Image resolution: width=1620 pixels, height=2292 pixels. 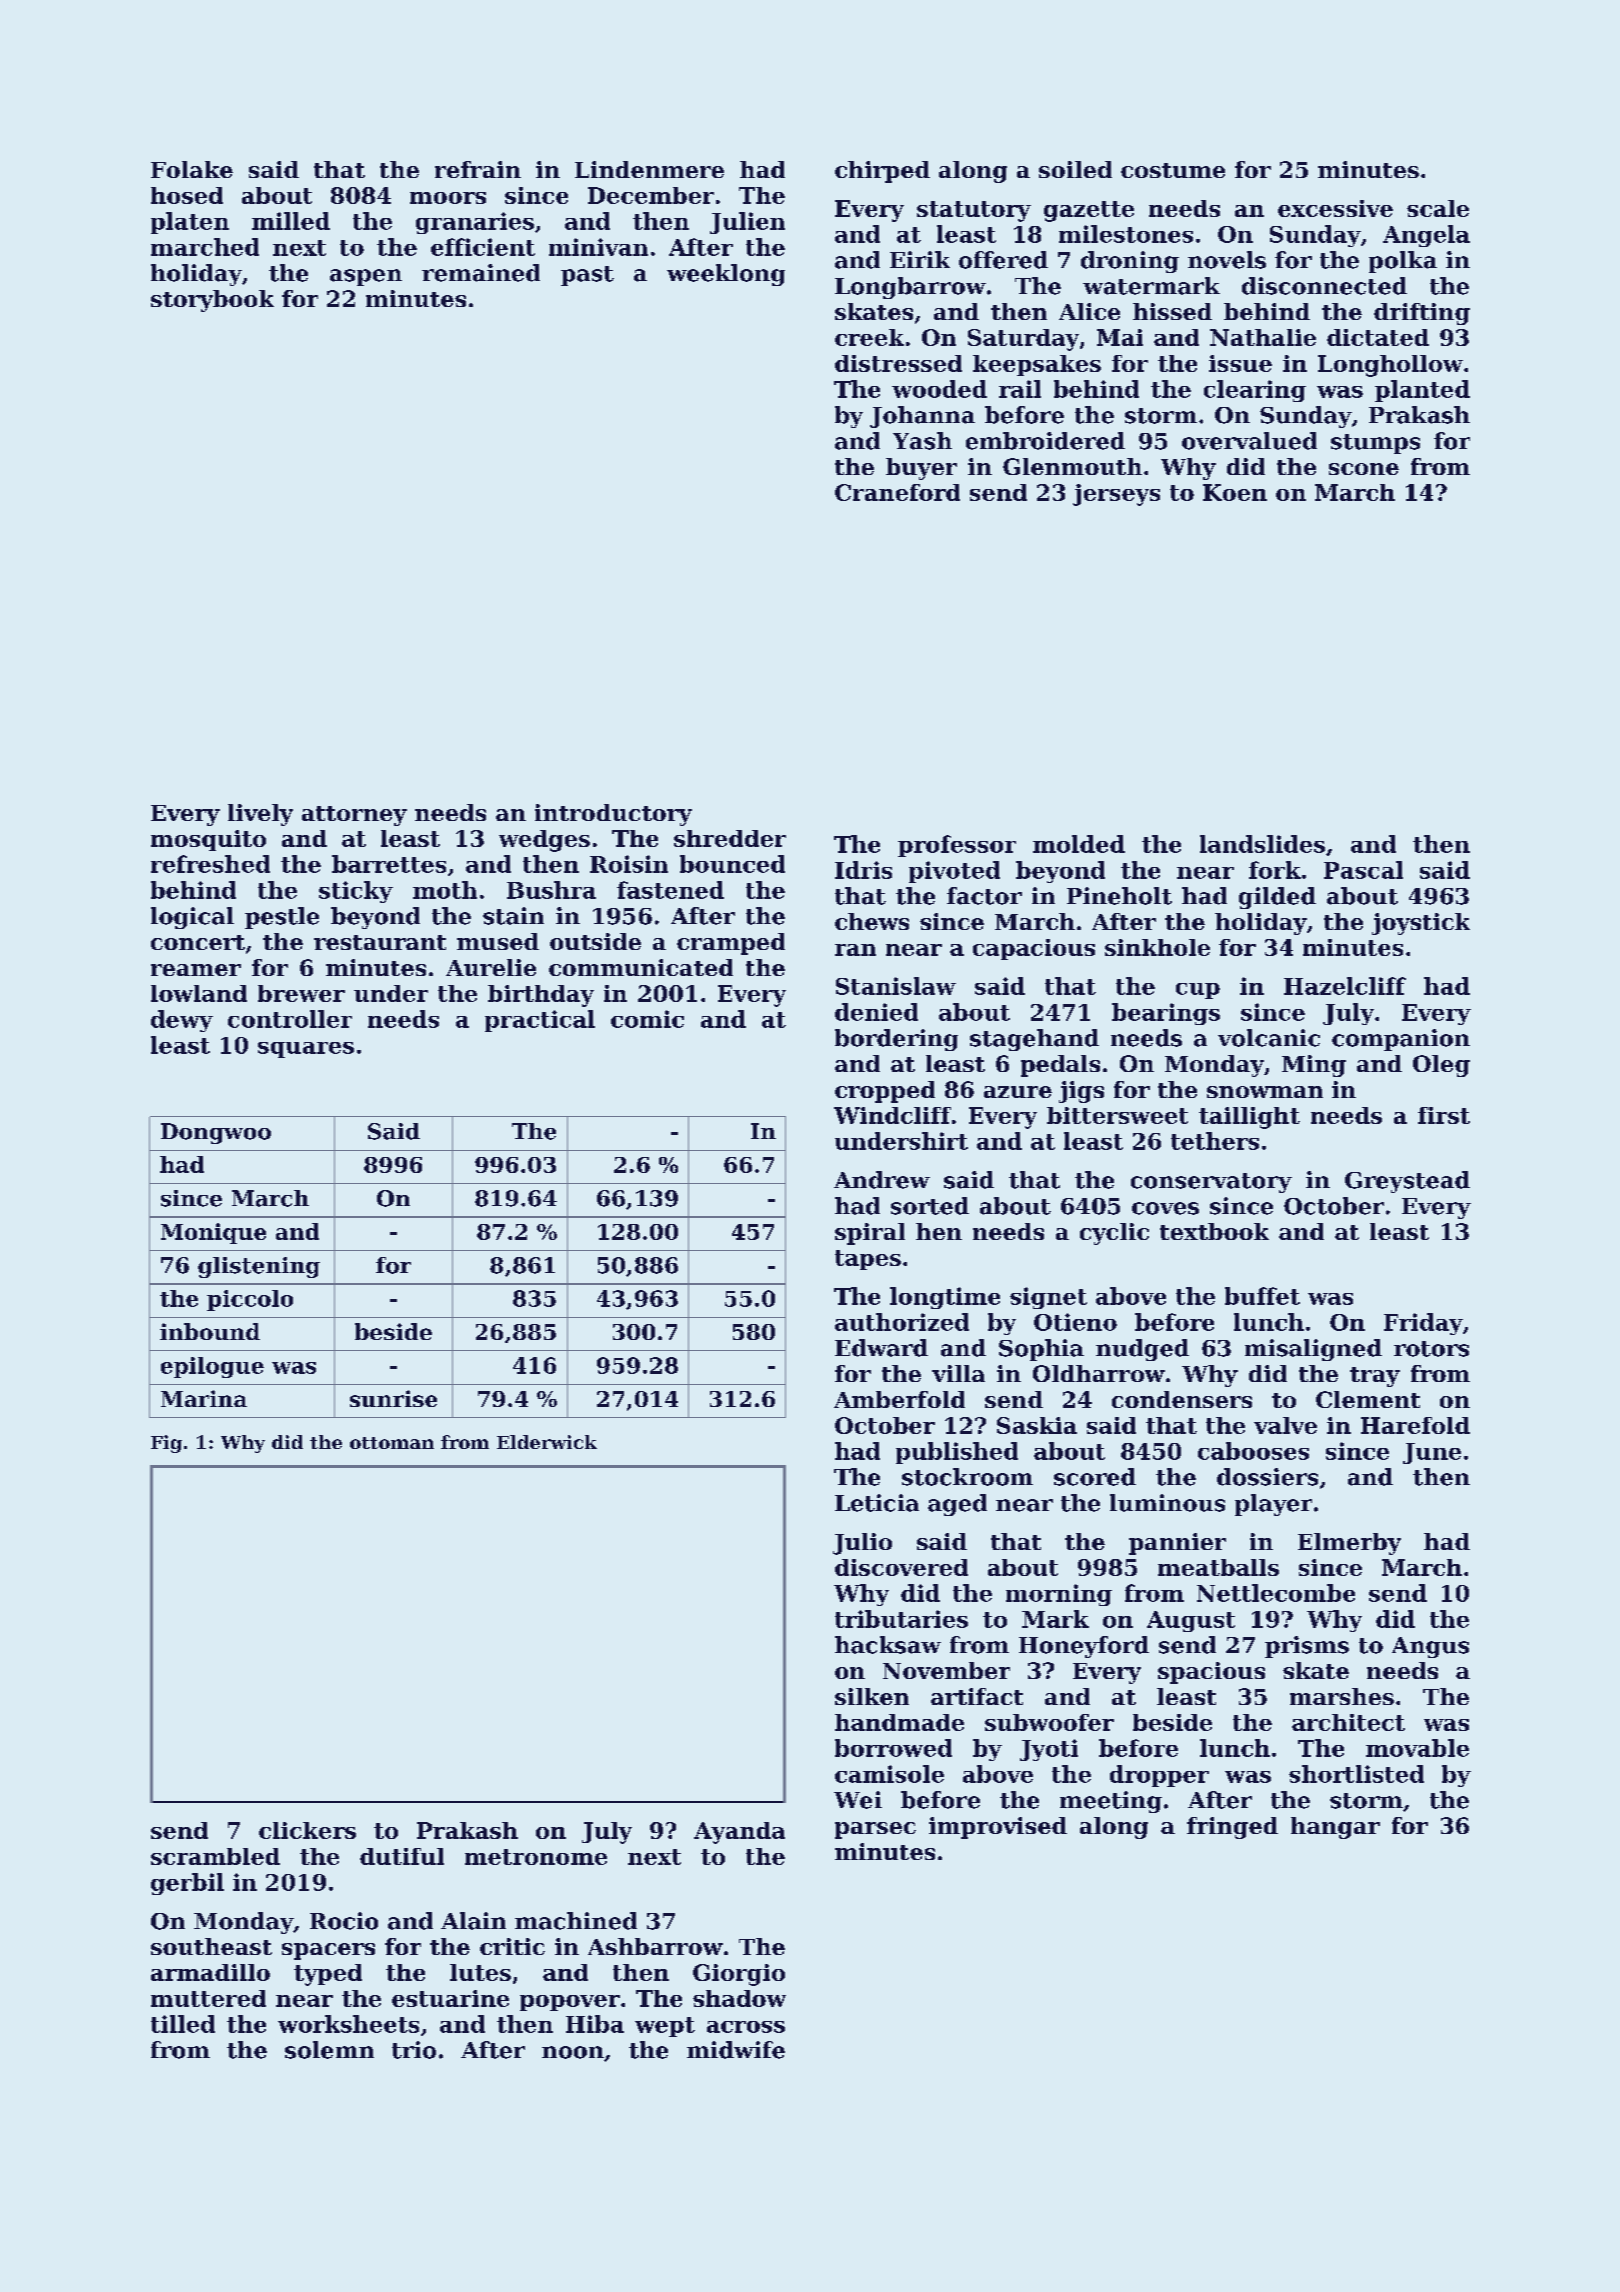 What do you see at coordinates (1407, 1182) in the image?
I see `Greystead` at bounding box center [1407, 1182].
